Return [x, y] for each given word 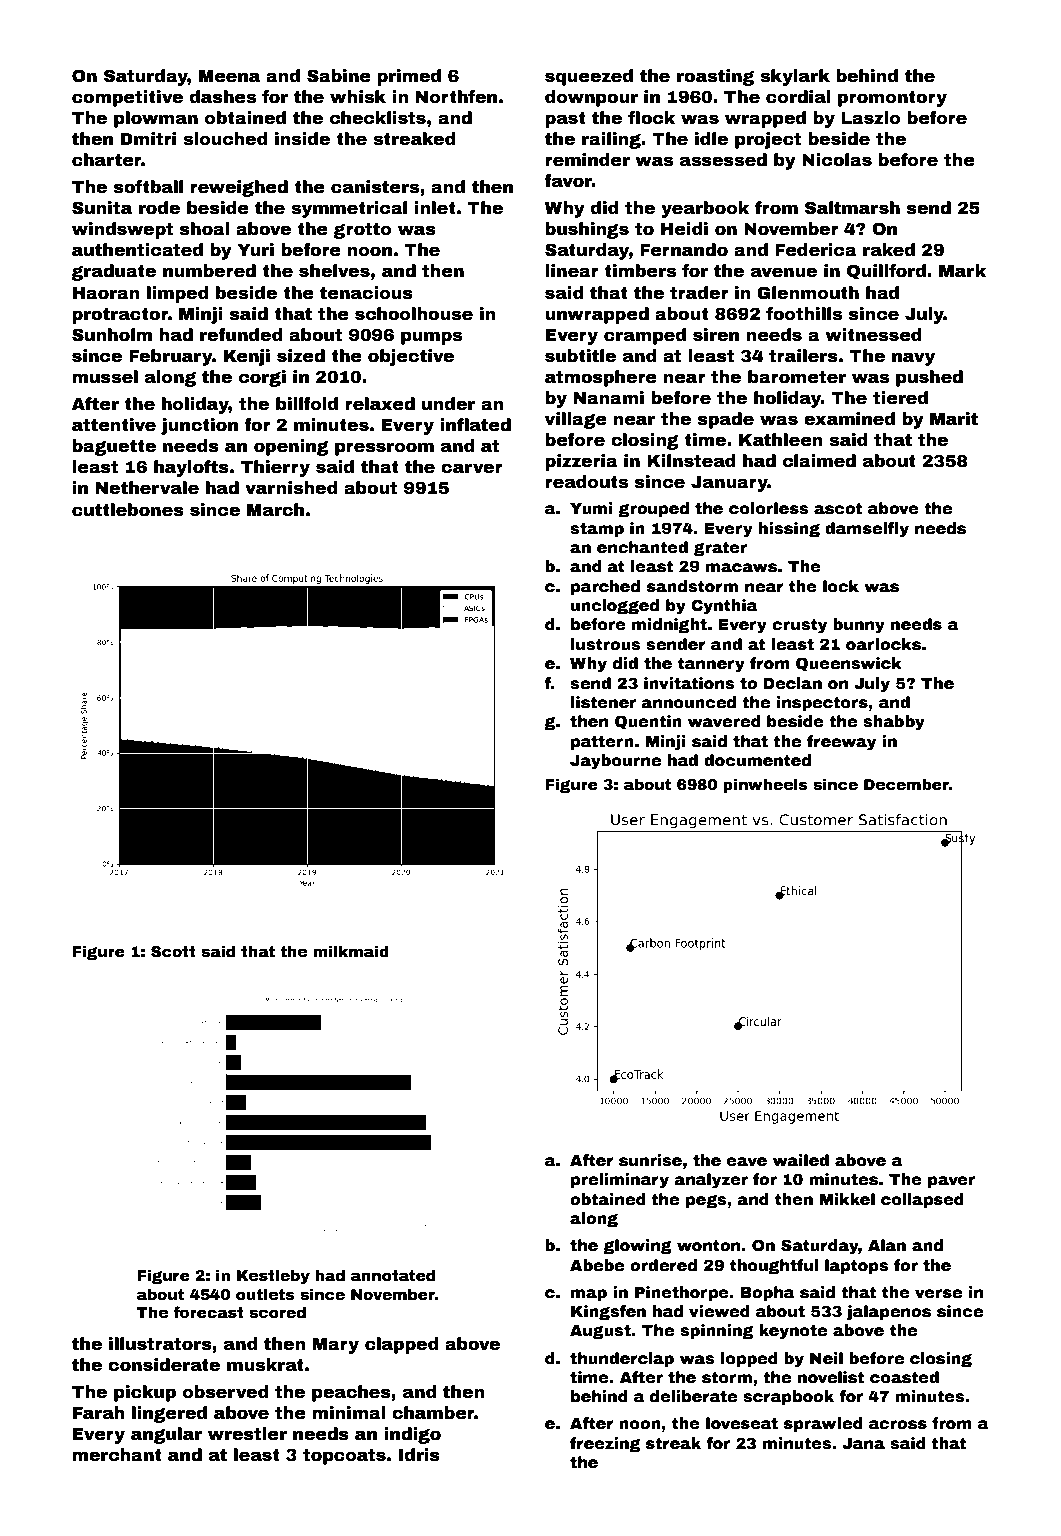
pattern [602, 743]
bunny [859, 626]
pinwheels [765, 785]
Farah [99, 1413]
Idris [419, 1455]
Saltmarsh [852, 208]
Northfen [456, 97]
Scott [173, 951]
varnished [291, 488]
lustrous [605, 644]
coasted [904, 1377]
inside [302, 139]
